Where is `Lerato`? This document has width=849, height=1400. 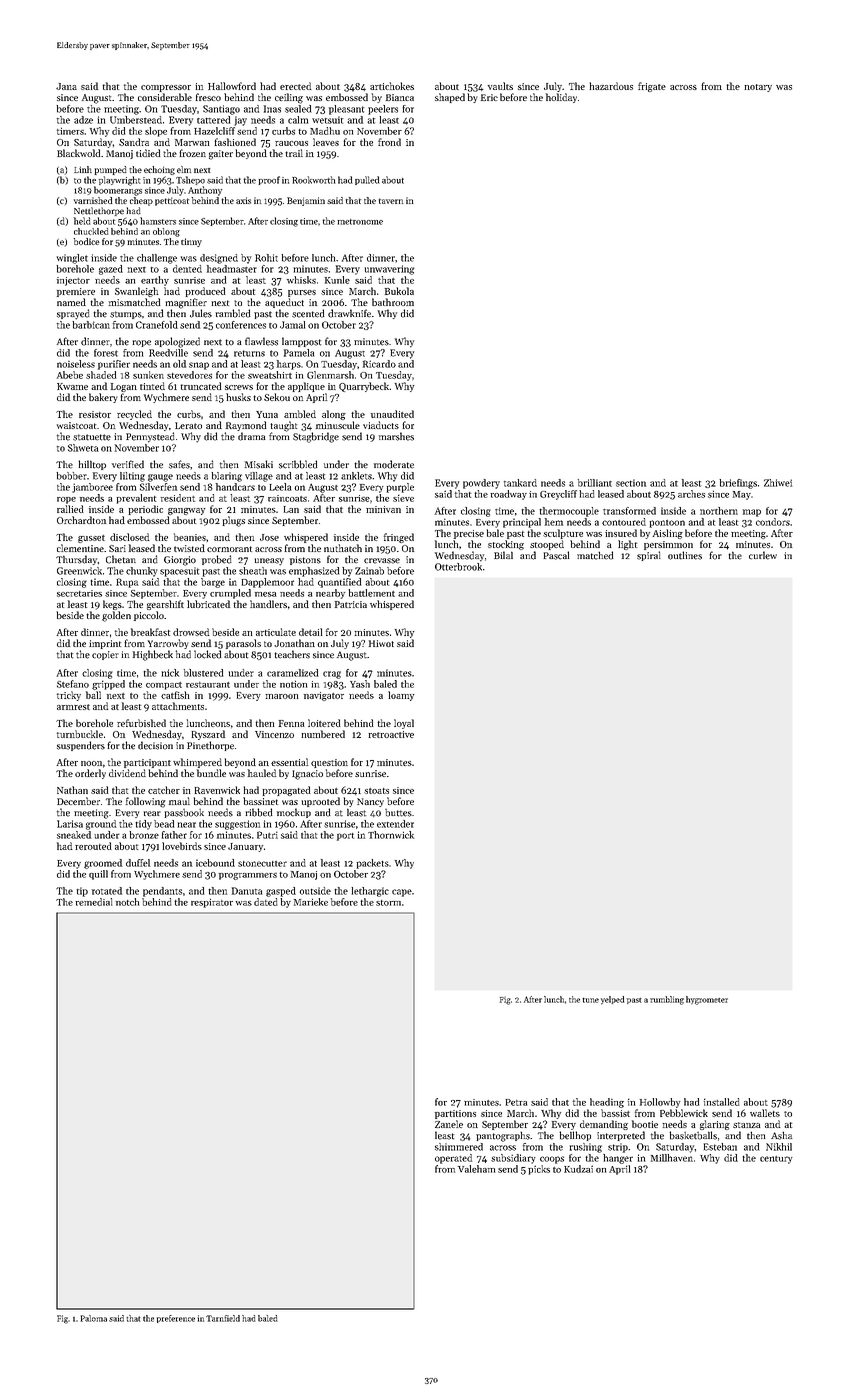 Lerato is located at coordinates (188, 425).
